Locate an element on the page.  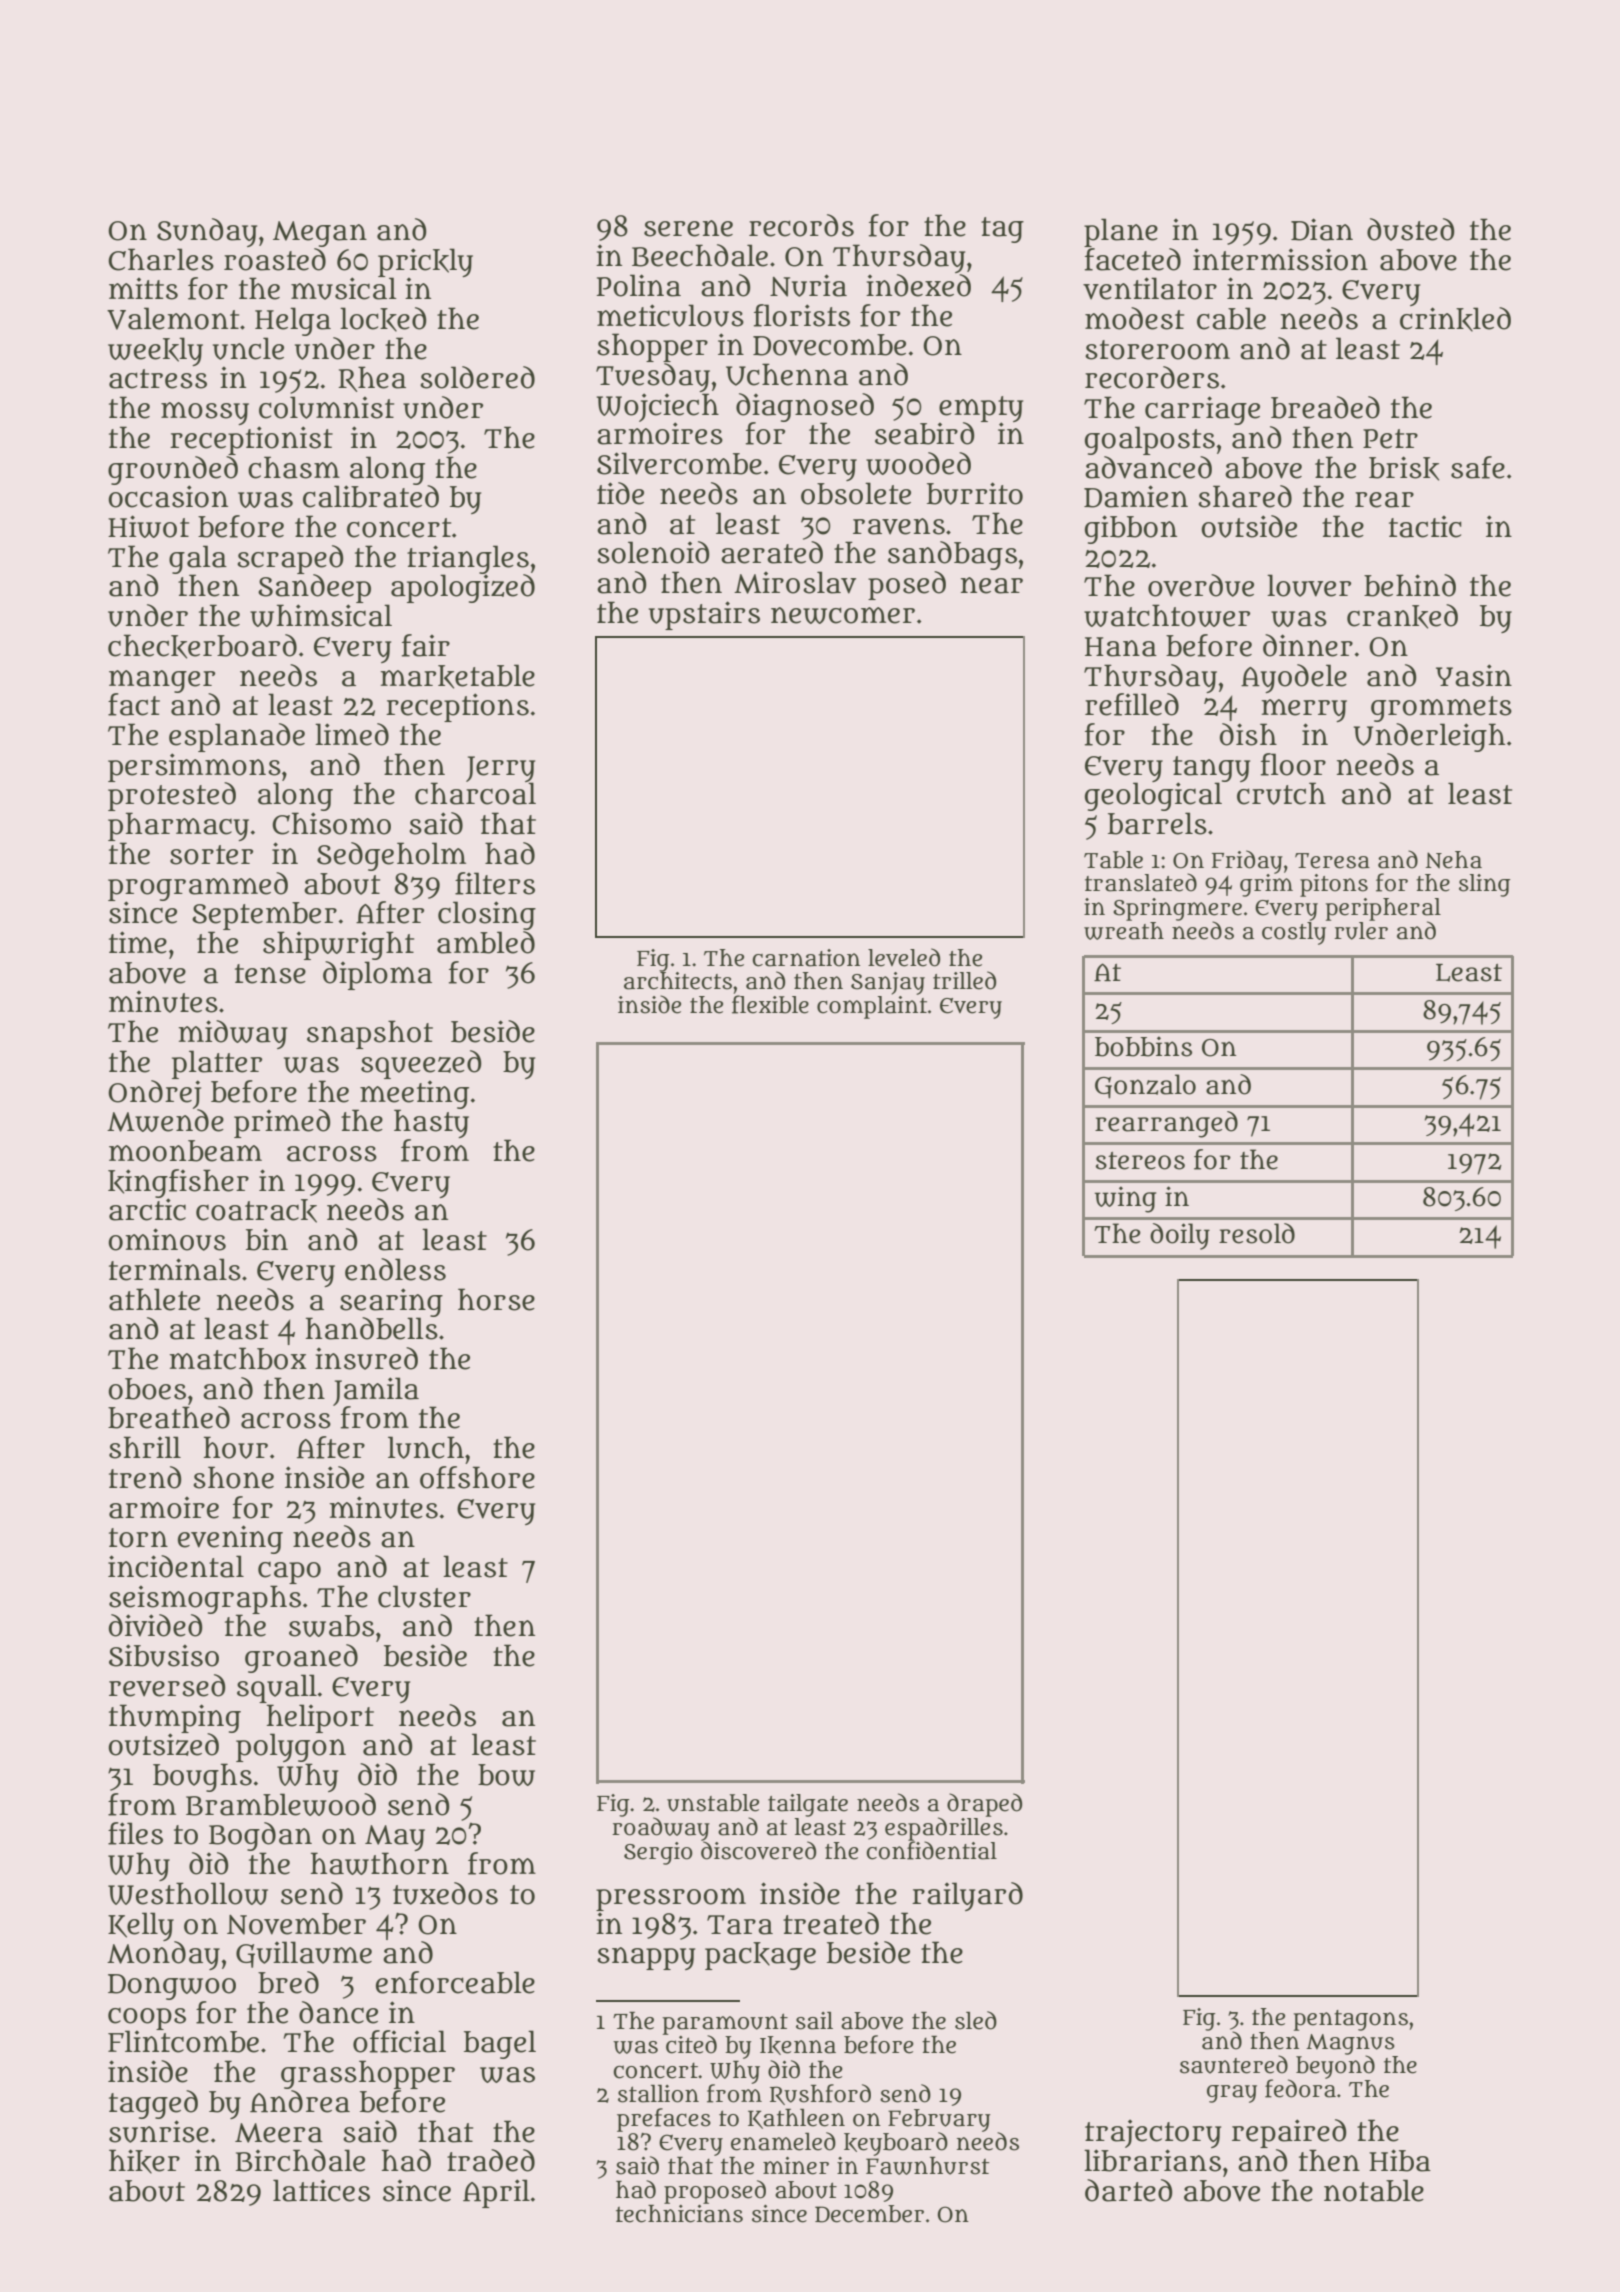
Dian is located at coordinates (1322, 229).
